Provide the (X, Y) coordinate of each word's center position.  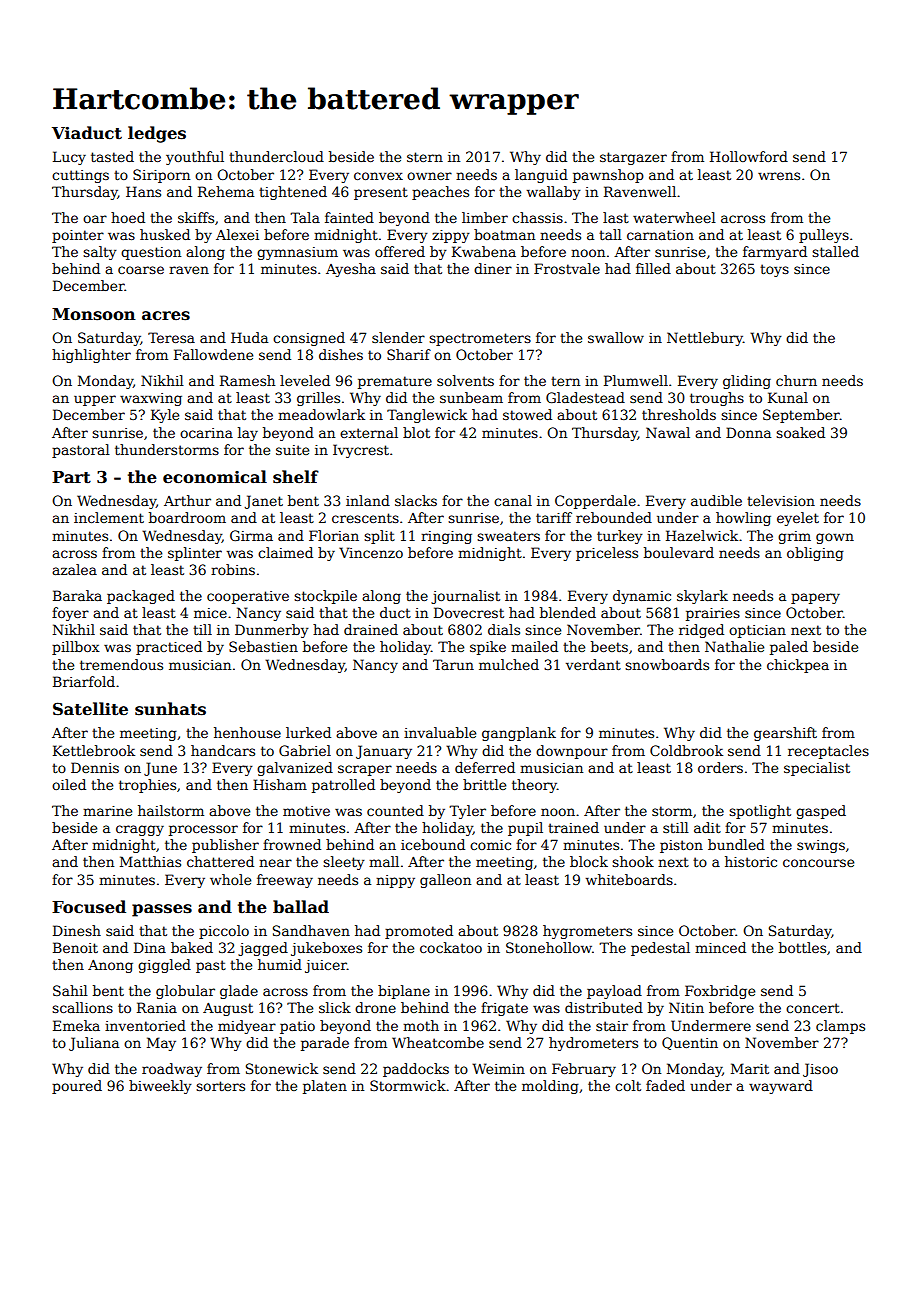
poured (77, 1087)
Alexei (237, 234)
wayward (781, 1087)
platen (325, 1087)
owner (429, 176)
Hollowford (749, 156)
